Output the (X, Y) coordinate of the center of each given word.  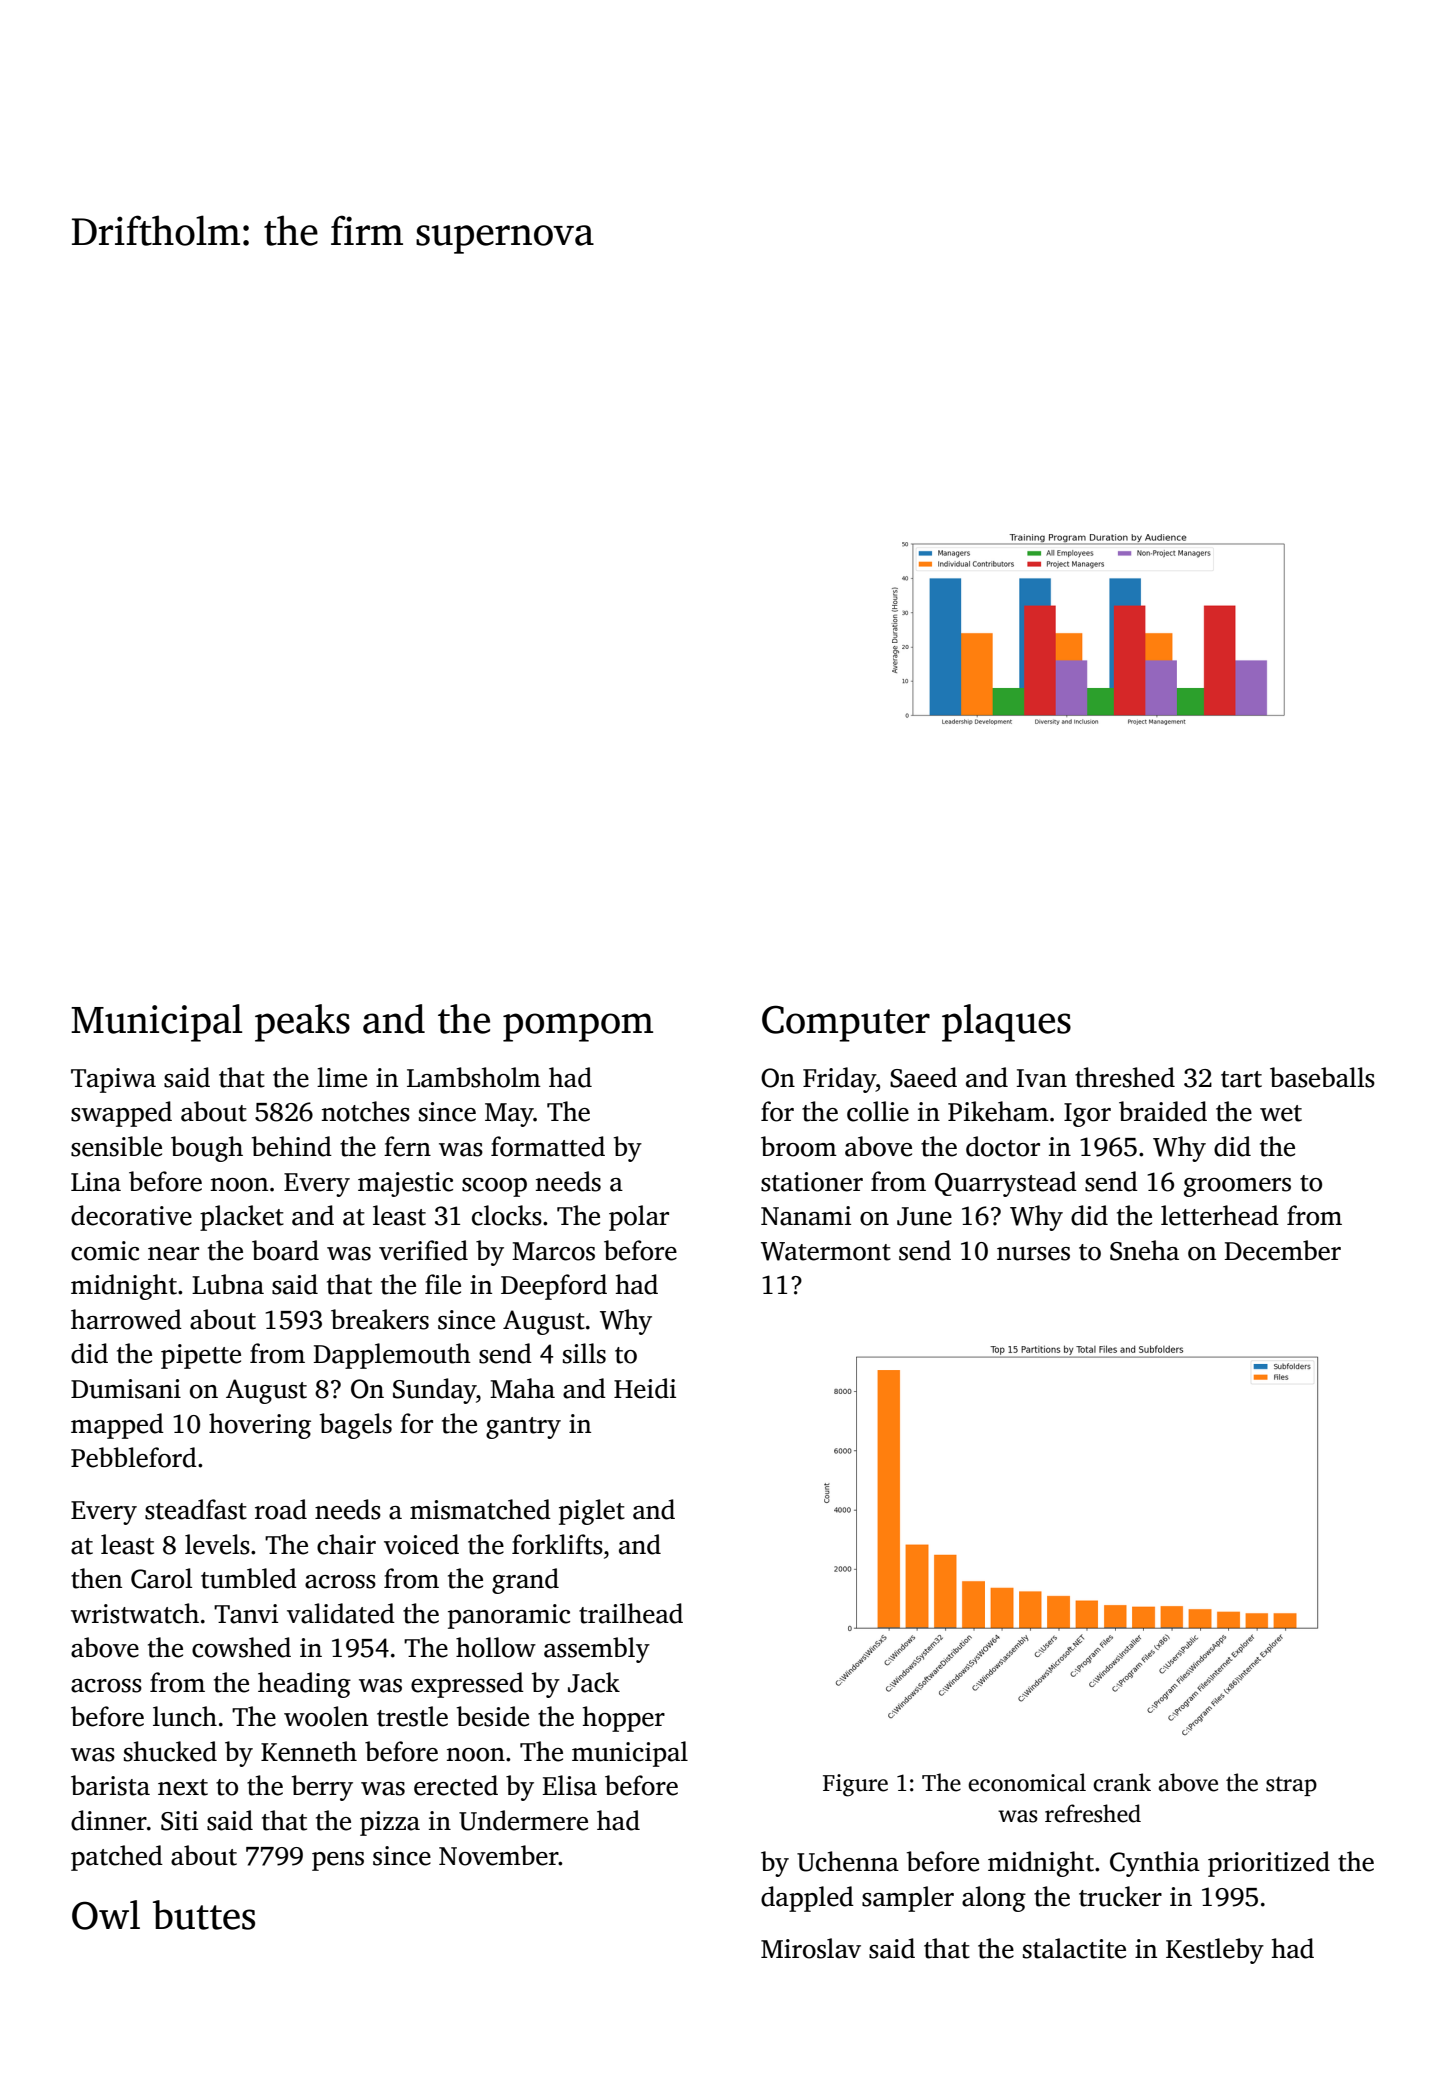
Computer (846, 1023)
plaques (1006, 1023)
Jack (594, 1682)
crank (1122, 1782)
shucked (170, 1751)
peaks (302, 1023)
